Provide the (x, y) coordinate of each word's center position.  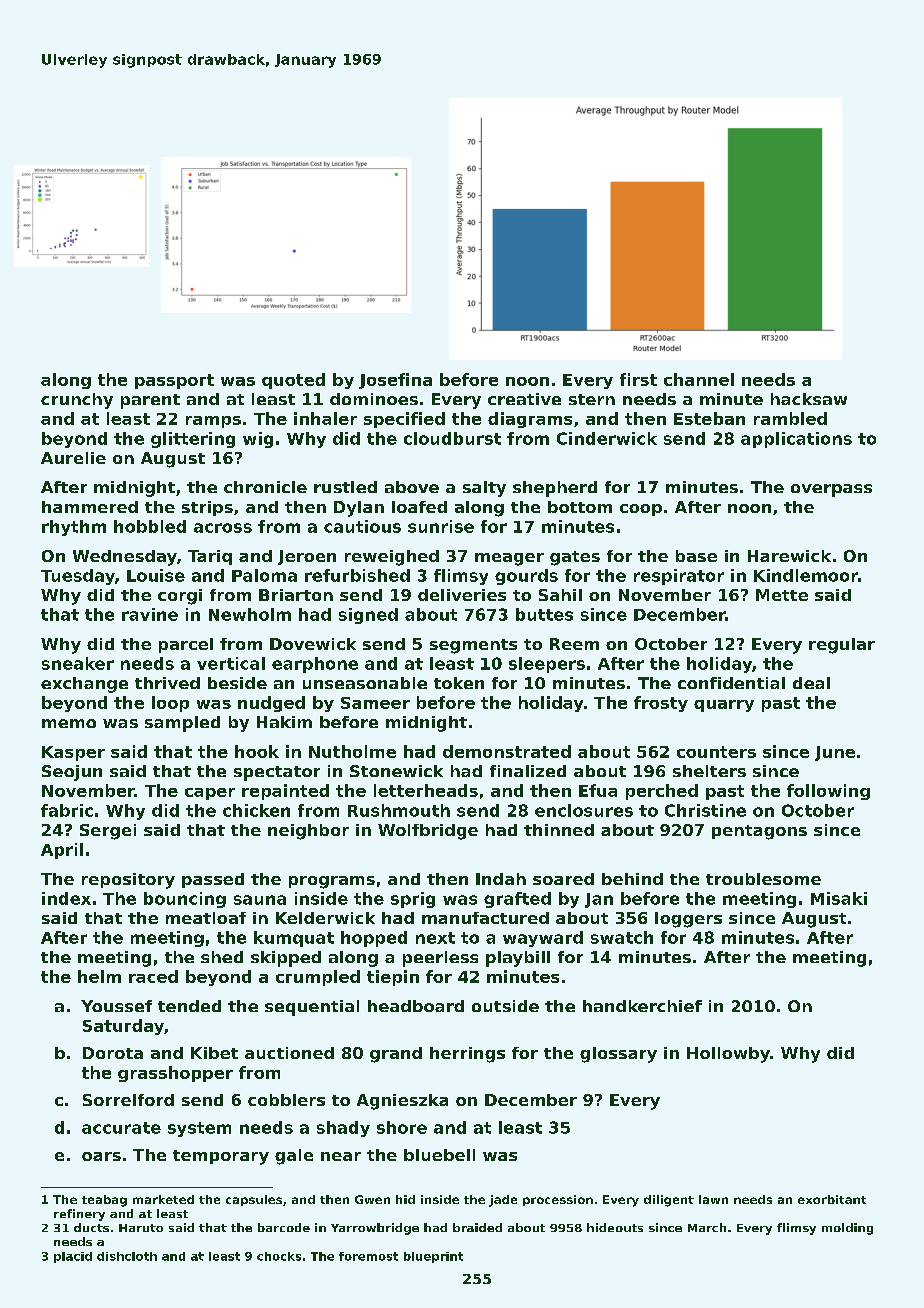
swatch (622, 937)
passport (174, 381)
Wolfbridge (428, 832)
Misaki (839, 898)
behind (632, 879)
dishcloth (127, 1256)
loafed (419, 507)
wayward (543, 939)
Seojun (72, 773)
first (638, 379)
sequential (312, 1008)
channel (699, 379)
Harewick (789, 556)
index (66, 898)
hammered (90, 507)
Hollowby (728, 1055)
